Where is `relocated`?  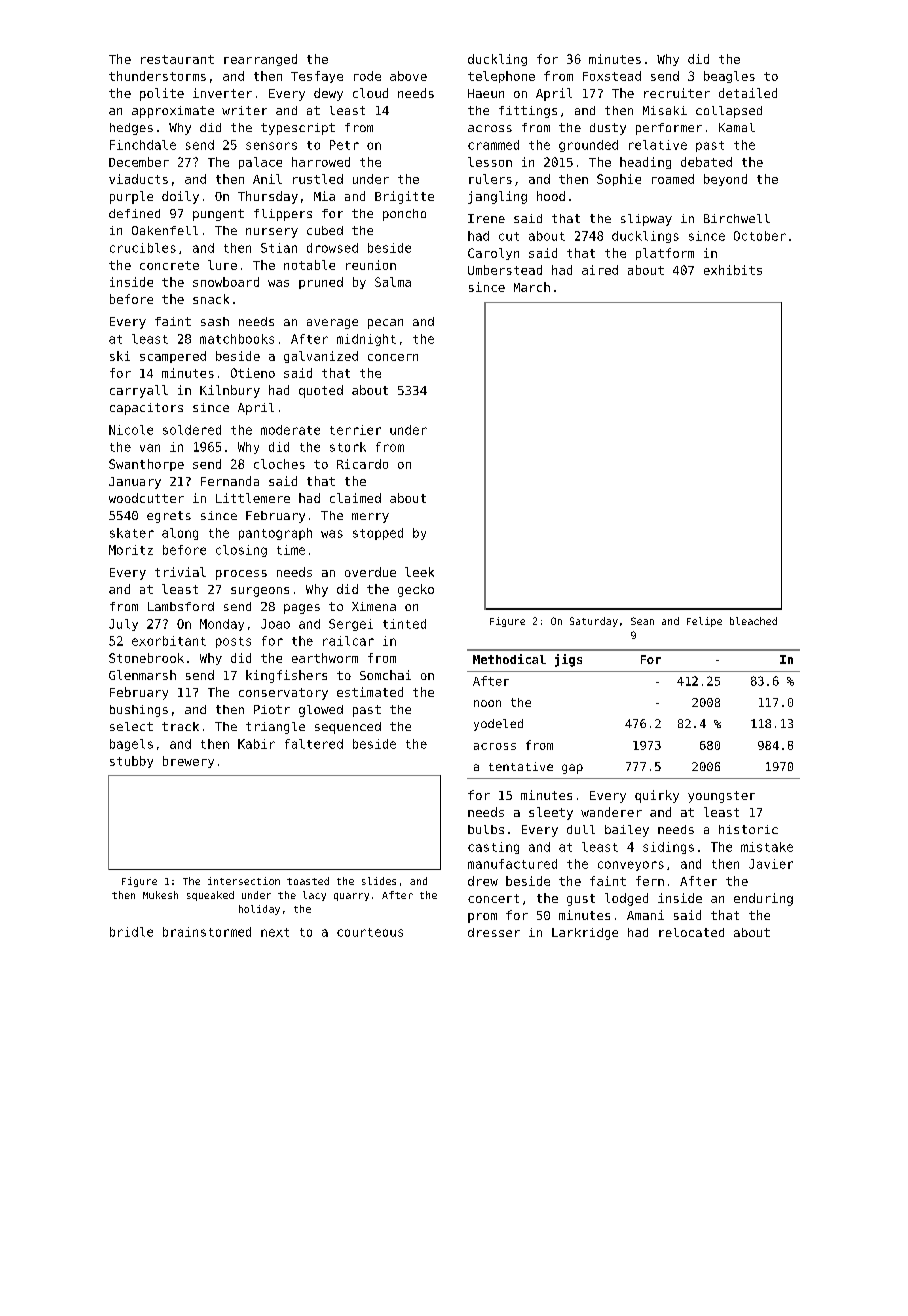
relocated is located at coordinates (691, 932).
